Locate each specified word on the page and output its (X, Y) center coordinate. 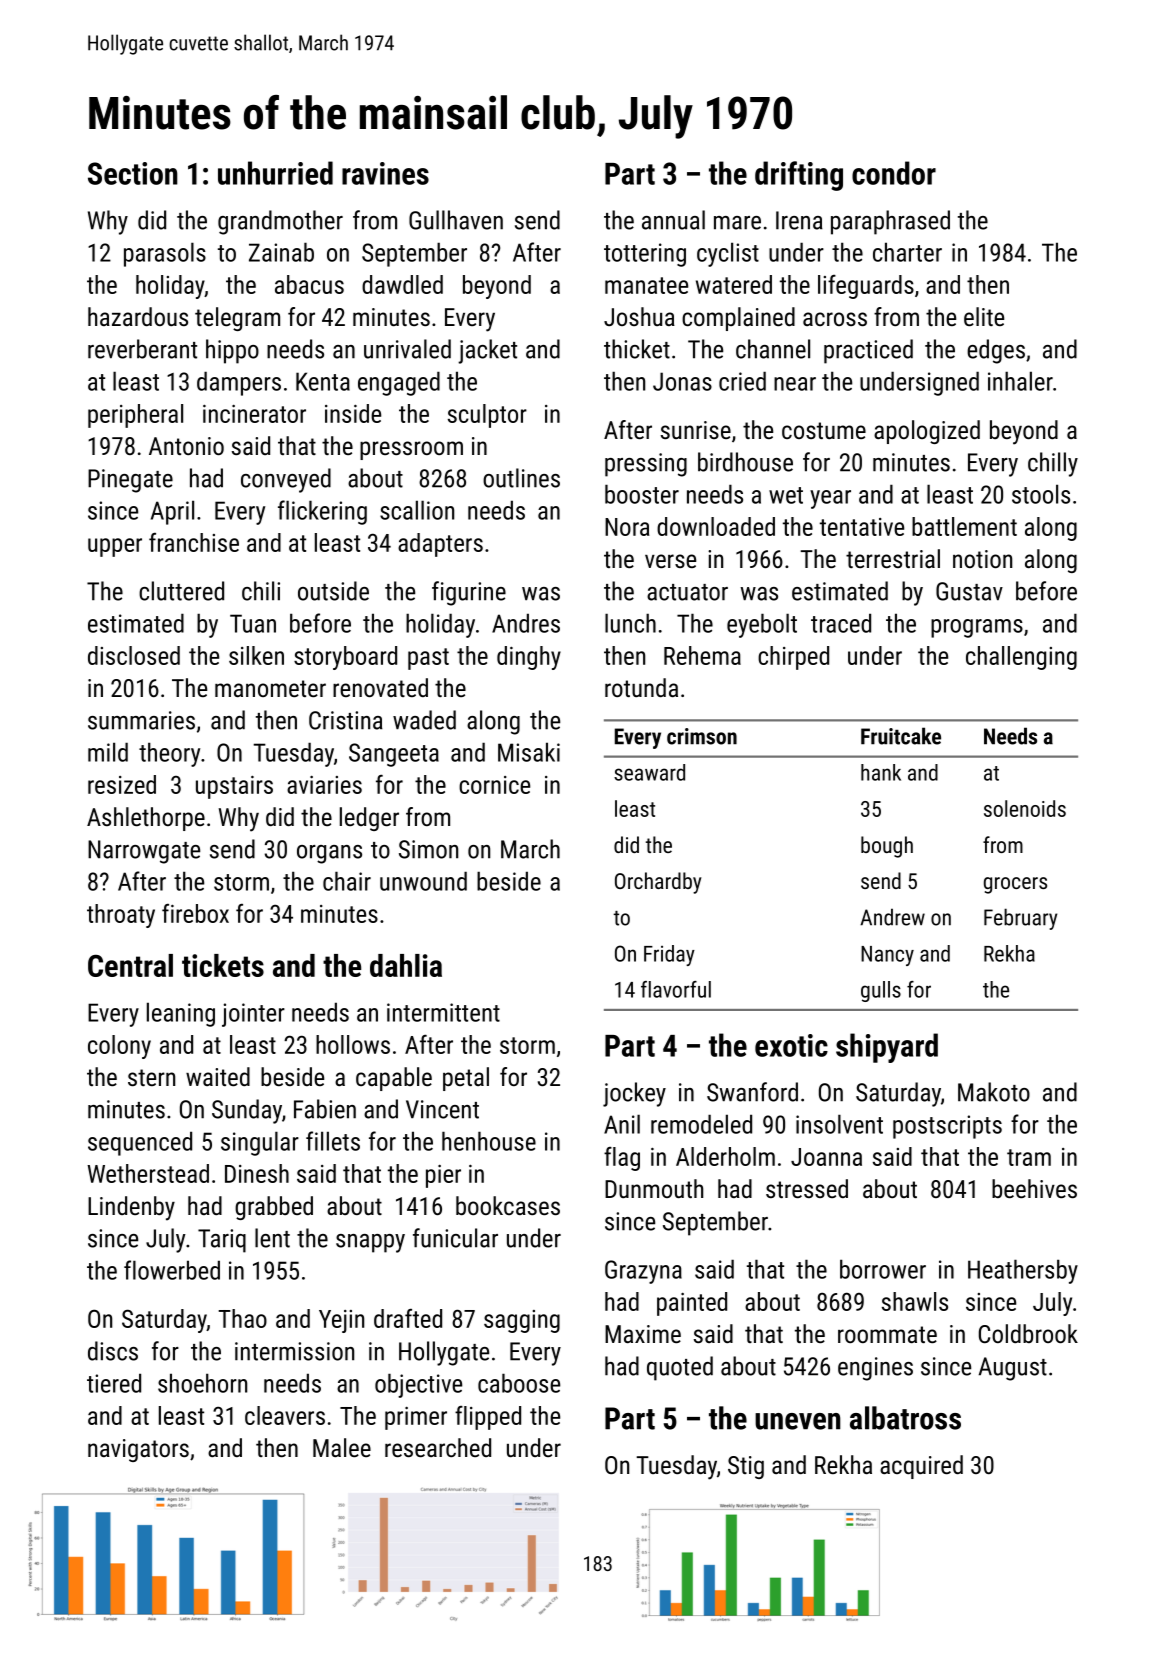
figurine (469, 593)
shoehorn (202, 1383)
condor (894, 173)
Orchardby (658, 883)
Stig (746, 1467)
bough (887, 847)
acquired (921, 1467)
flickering (322, 512)
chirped (793, 658)
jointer (253, 1015)
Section (133, 173)
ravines (385, 173)
